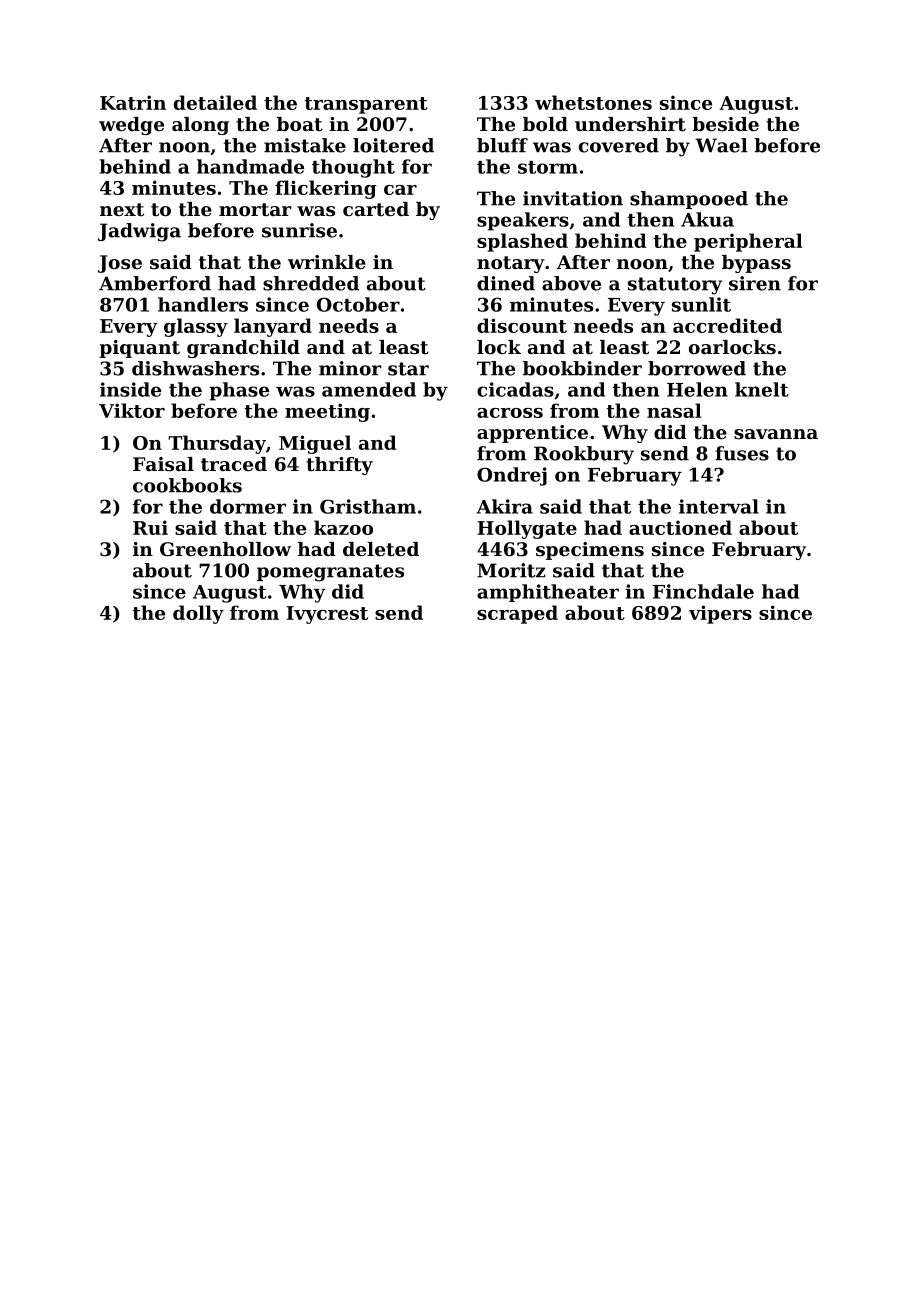  I want to click on Moritz, so click(511, 570).
